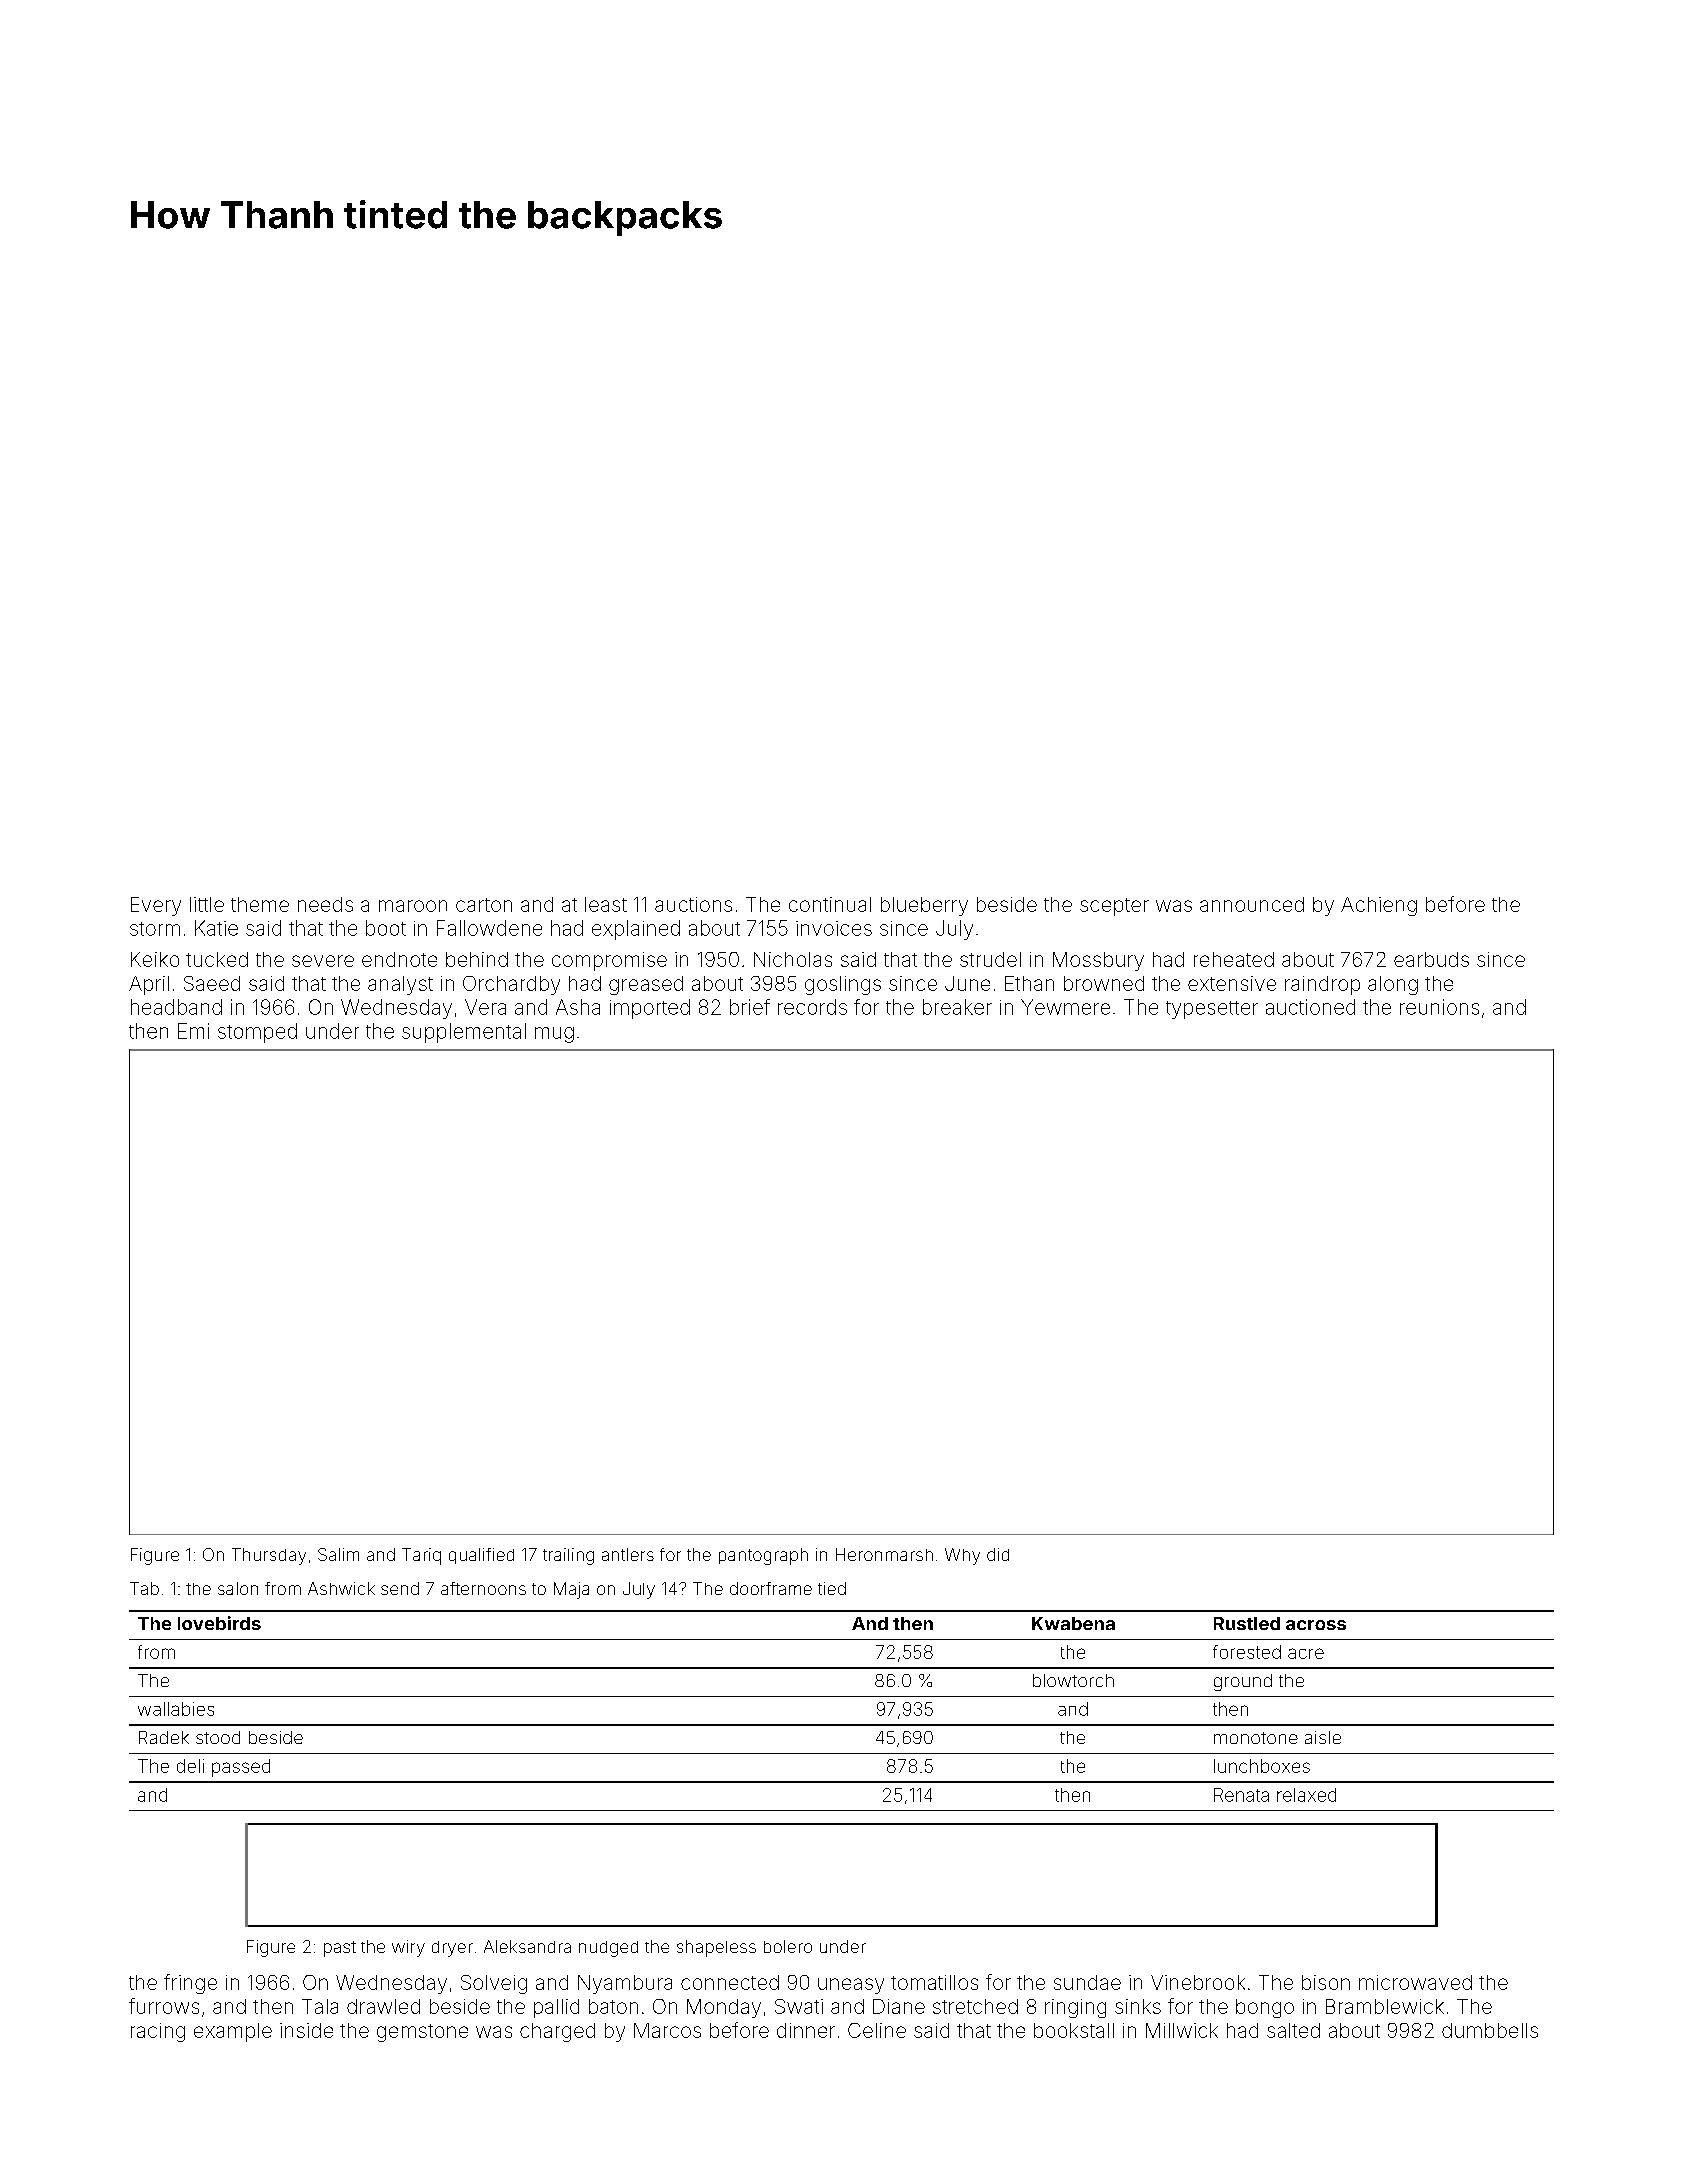 Image resolution: width=1683 pixels, height=2178 pixels. Describe the element at coordinates (957, 1007) in the image. I see `breaker` at that location.
